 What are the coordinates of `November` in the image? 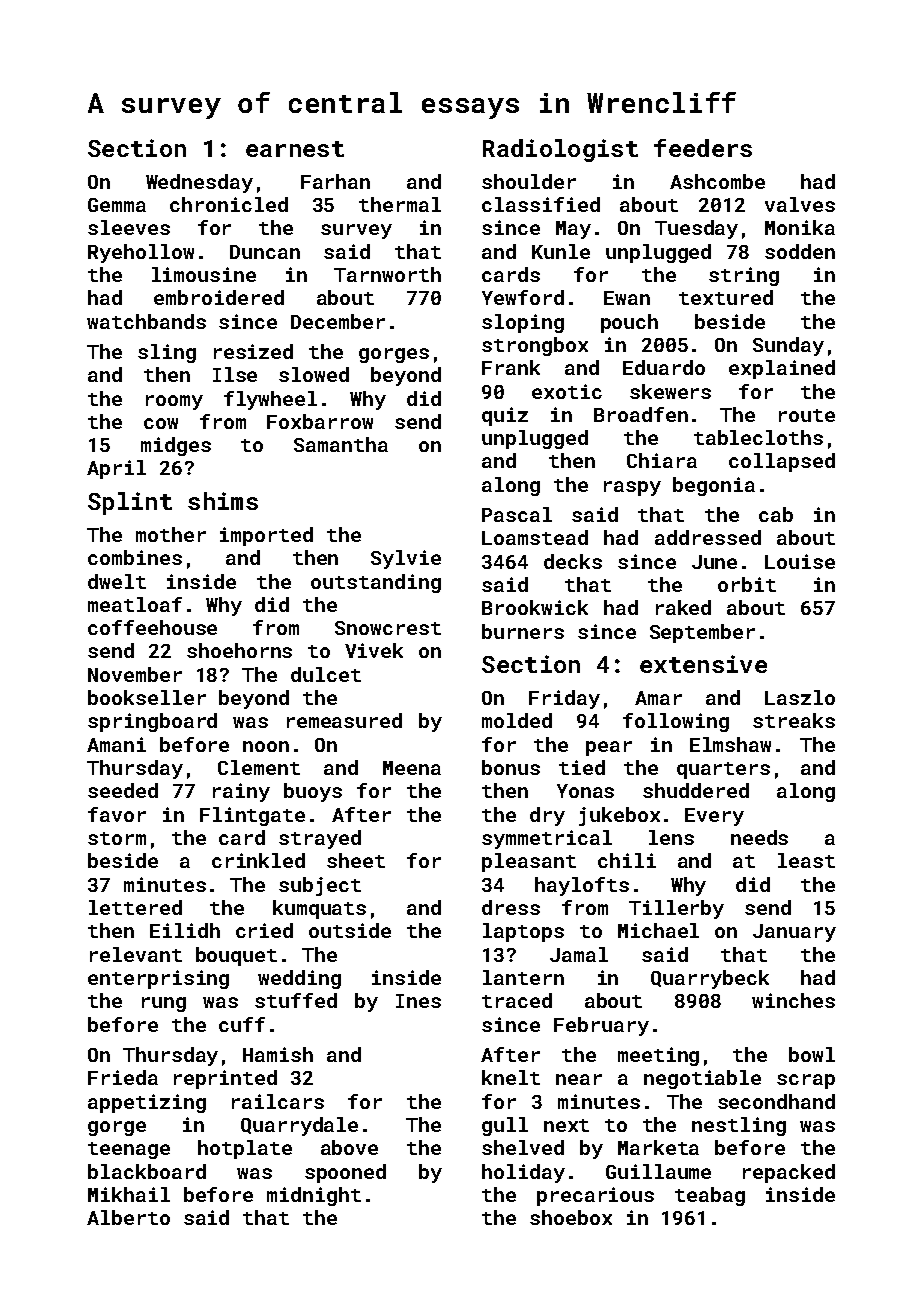 It's located at (135, 674).
